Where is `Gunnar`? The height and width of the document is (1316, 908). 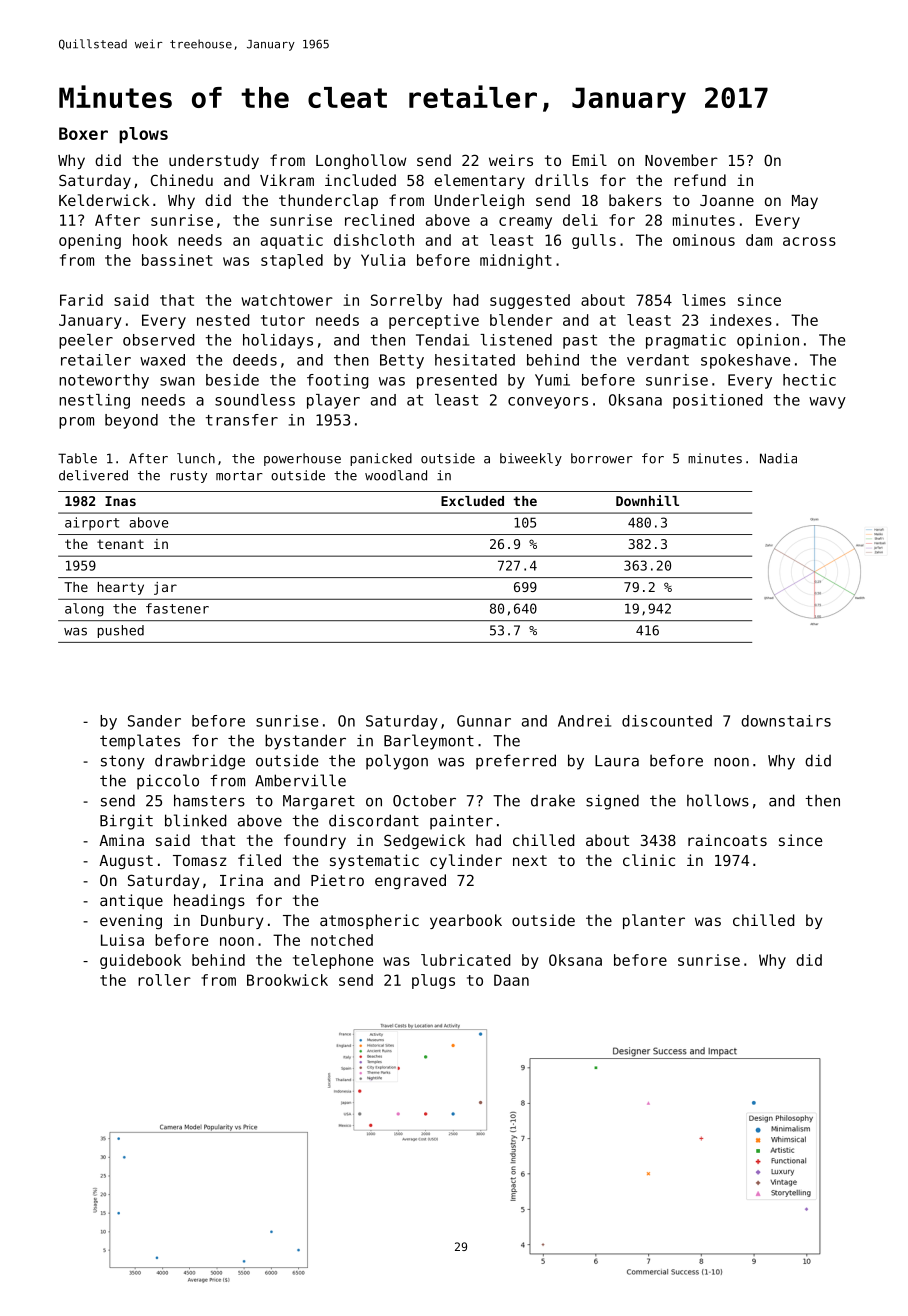 Gunnar is located at coordinates (484, 721).
